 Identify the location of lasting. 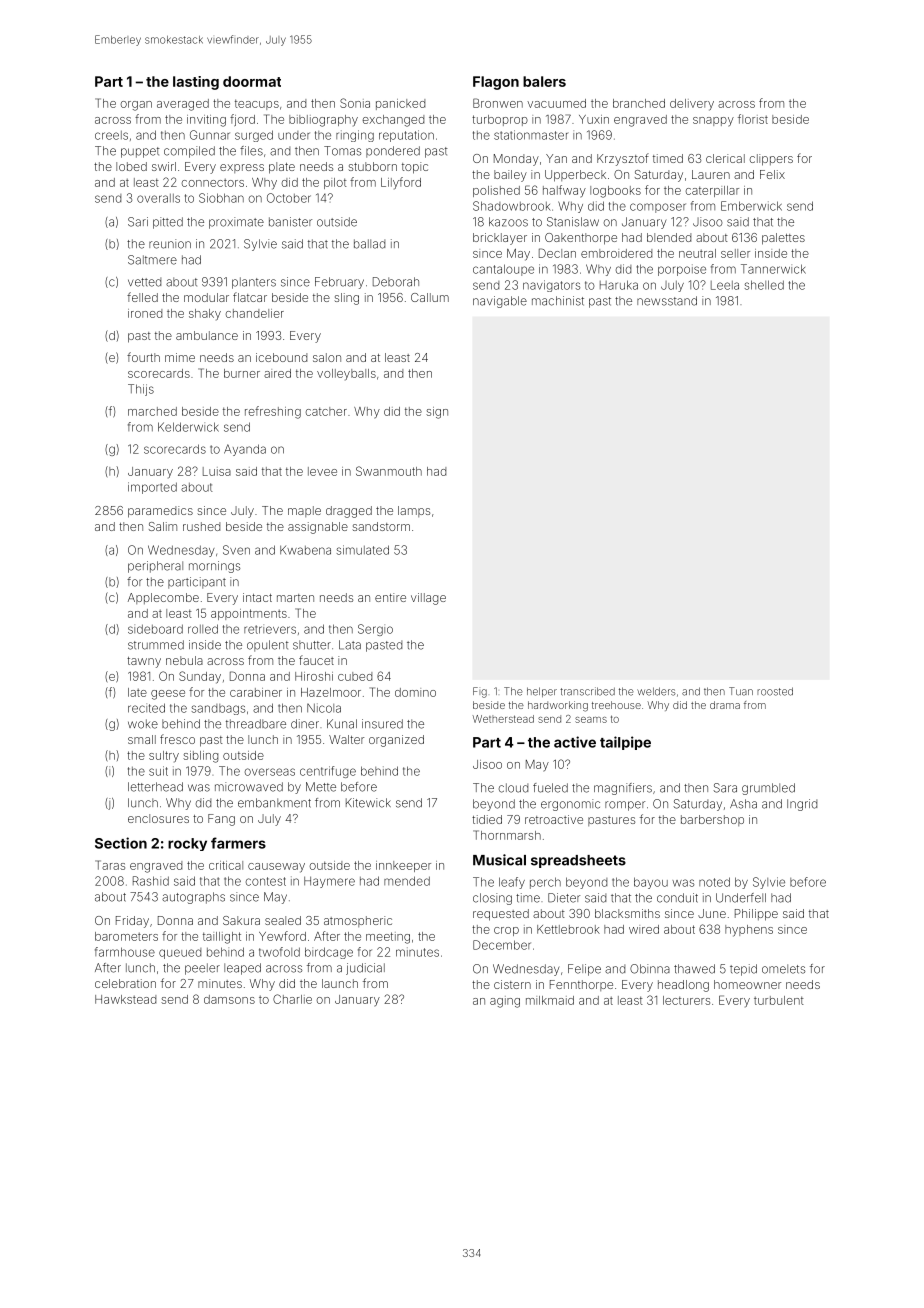
(196, 83).
